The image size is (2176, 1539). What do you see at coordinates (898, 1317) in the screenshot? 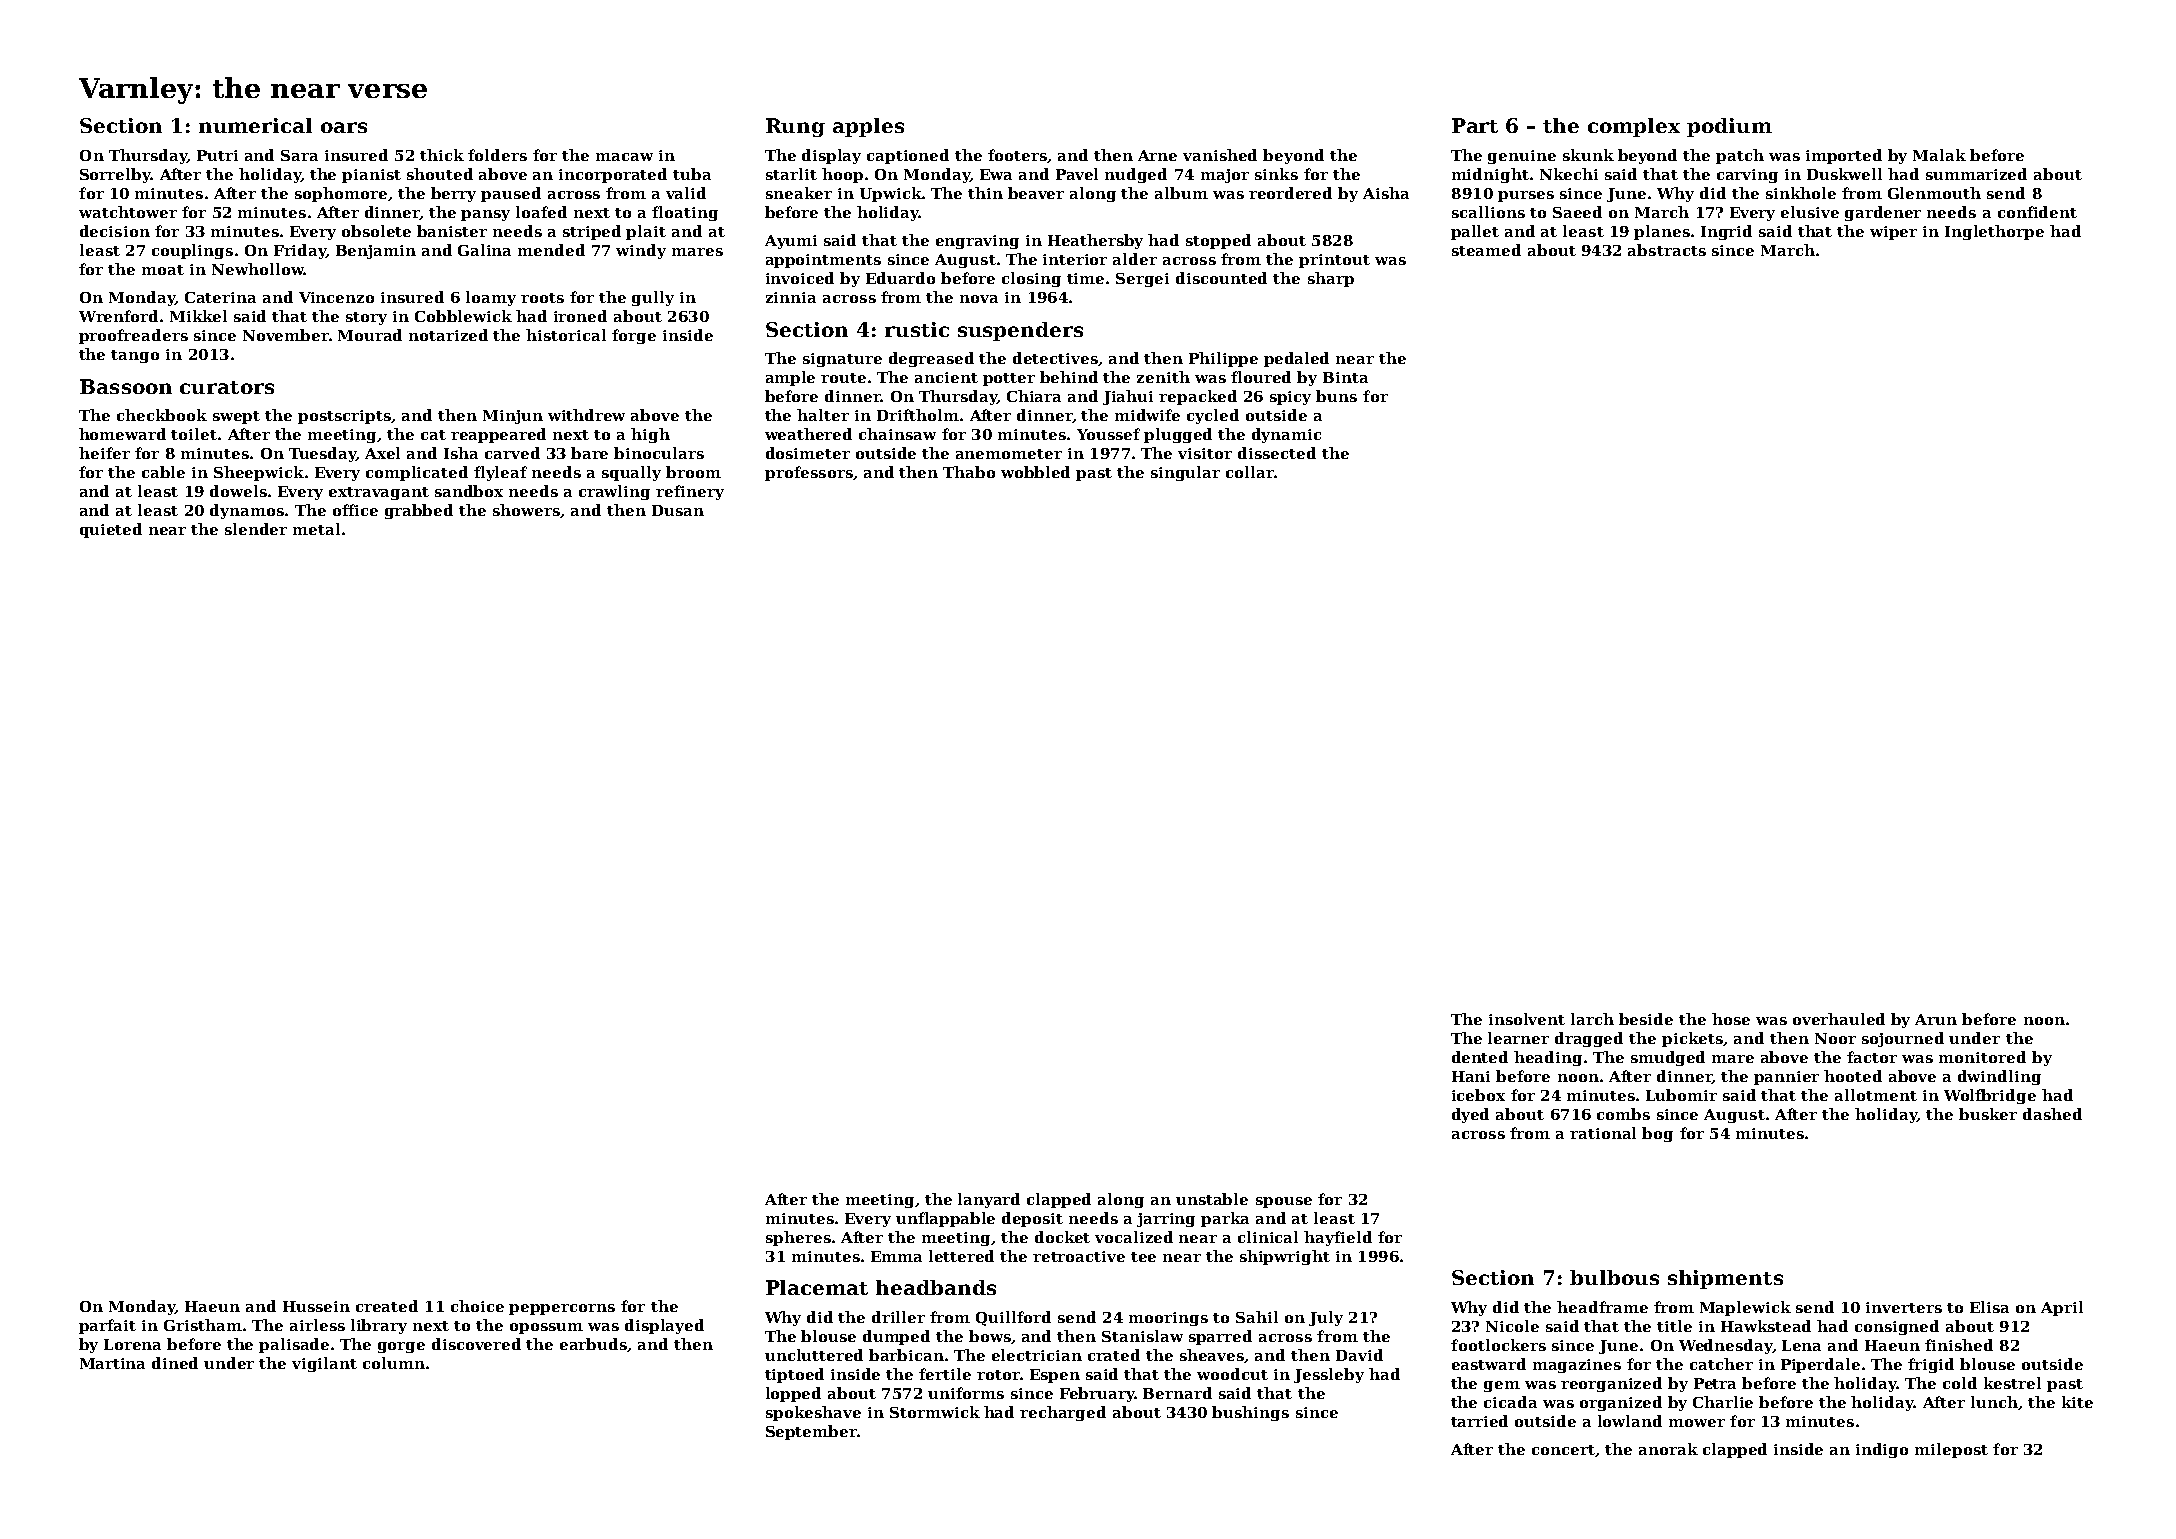
I see `driller` at bounding box center [898, 1317].
